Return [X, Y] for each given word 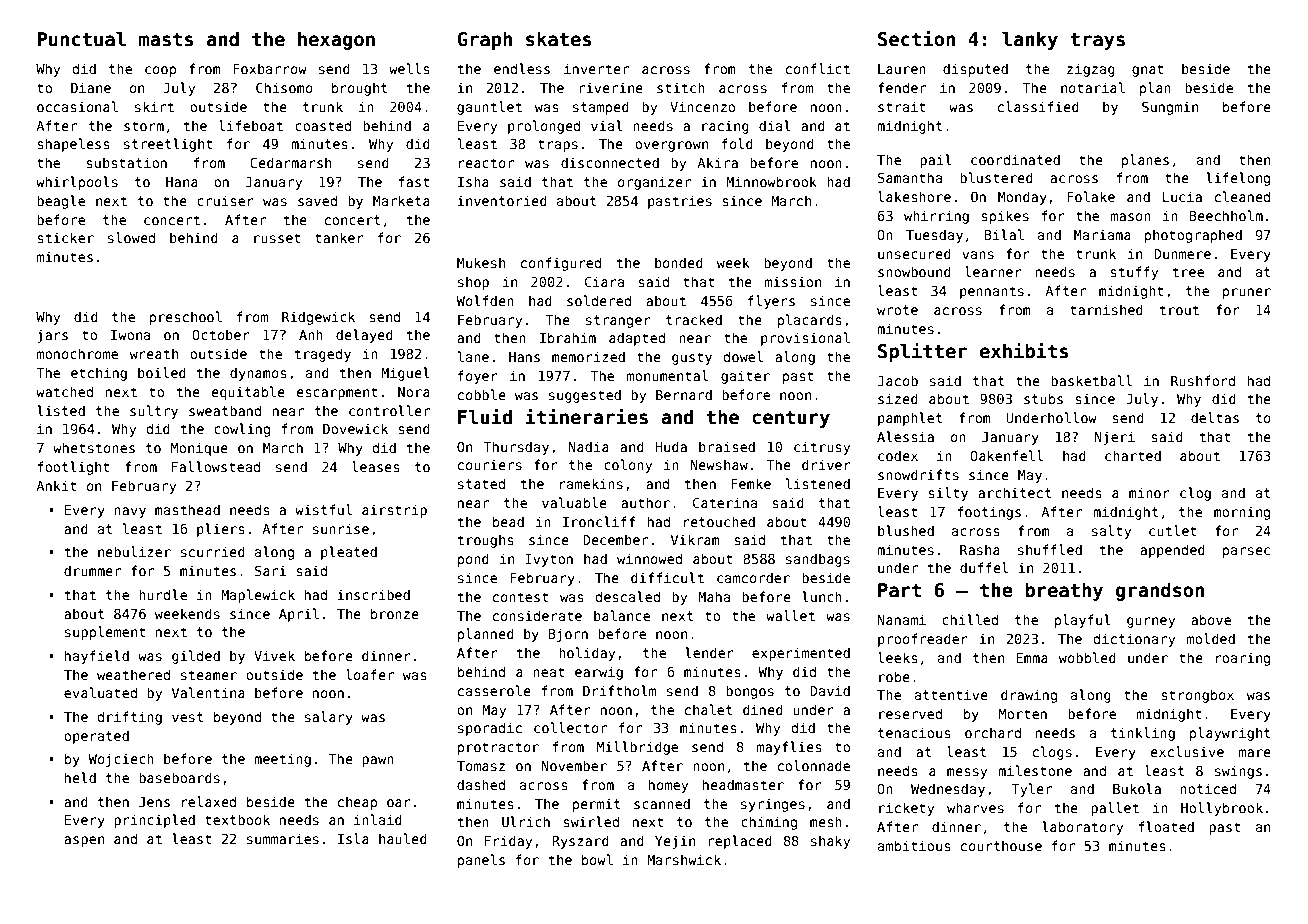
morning [1242, 513]
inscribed [374, 594]
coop [160, 71]
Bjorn [568, 635]
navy [130, 512]
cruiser [225, 200]
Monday [1022, 198]
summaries [283, 838]
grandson [1160, 591]
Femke [751, 483]
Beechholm [1226, 215]
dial [775, 125]
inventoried [502, 200]
